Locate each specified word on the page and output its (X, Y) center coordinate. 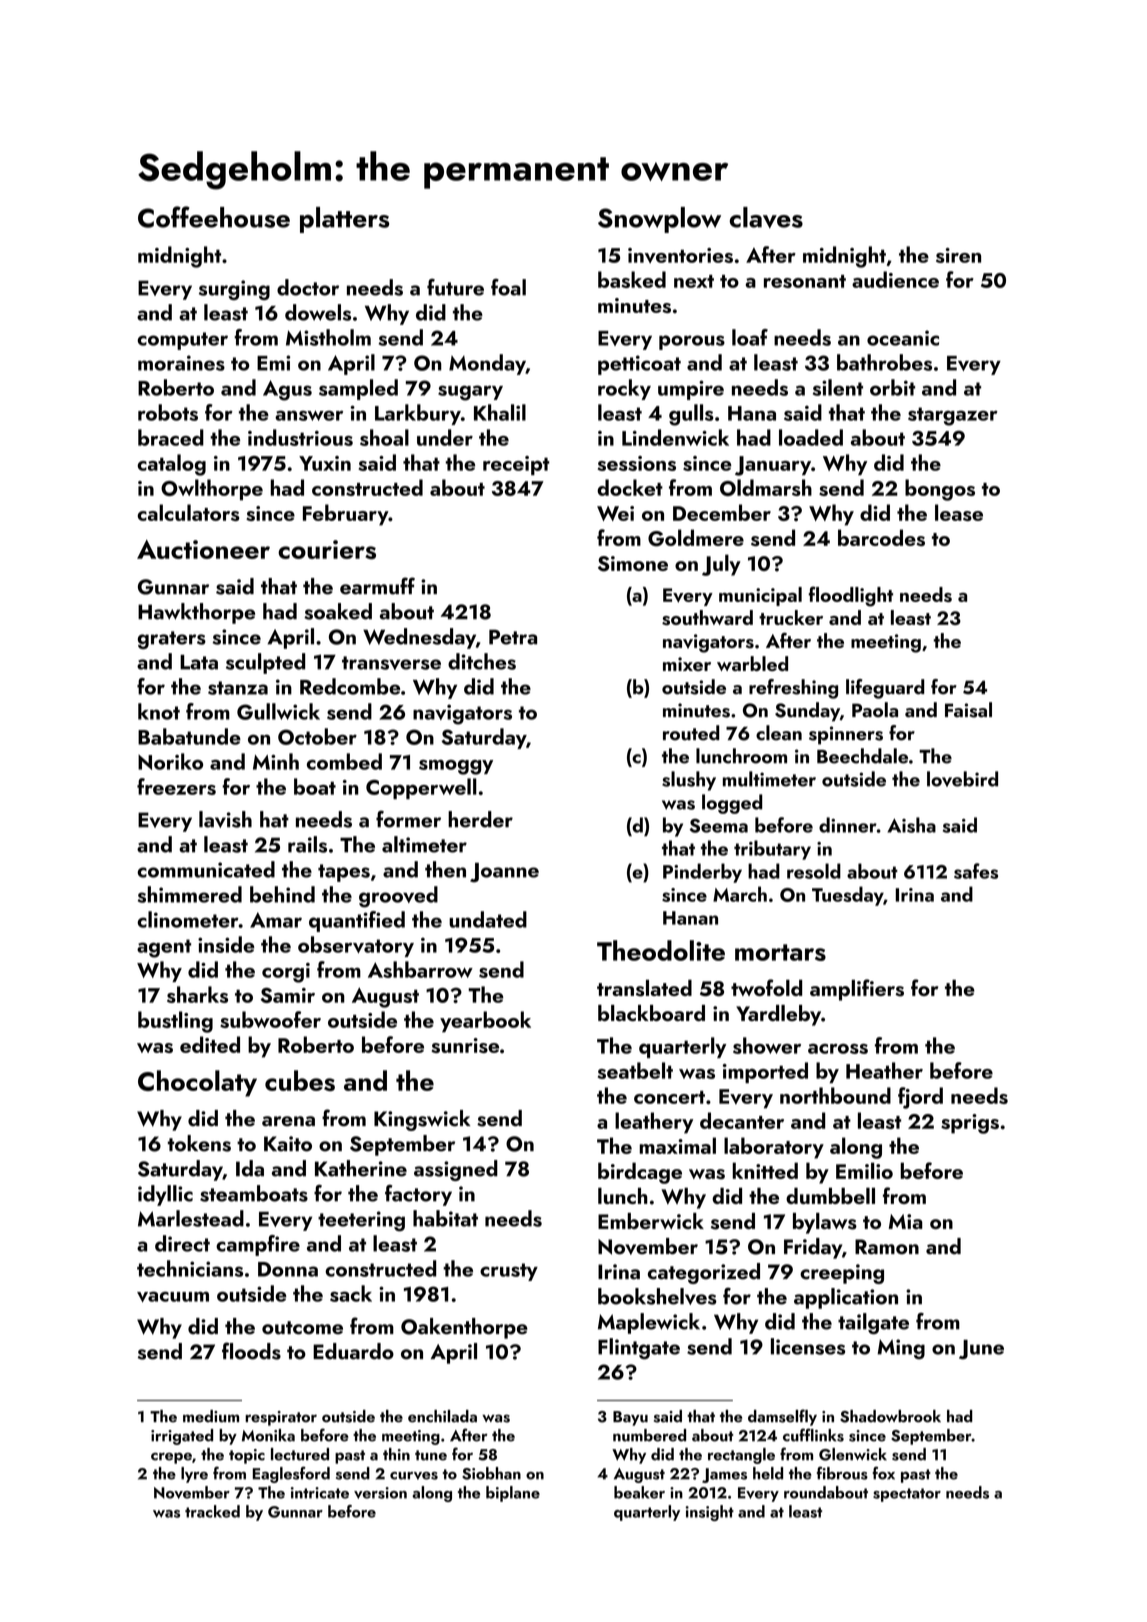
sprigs (970, 1124)
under (445, 437)
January (773, 466)
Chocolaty (197, 1083)
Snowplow (659, 220)
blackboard (651, 1013)
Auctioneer (203, 549)
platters (344, 220)
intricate (320, 1493)
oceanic (903, 338)
